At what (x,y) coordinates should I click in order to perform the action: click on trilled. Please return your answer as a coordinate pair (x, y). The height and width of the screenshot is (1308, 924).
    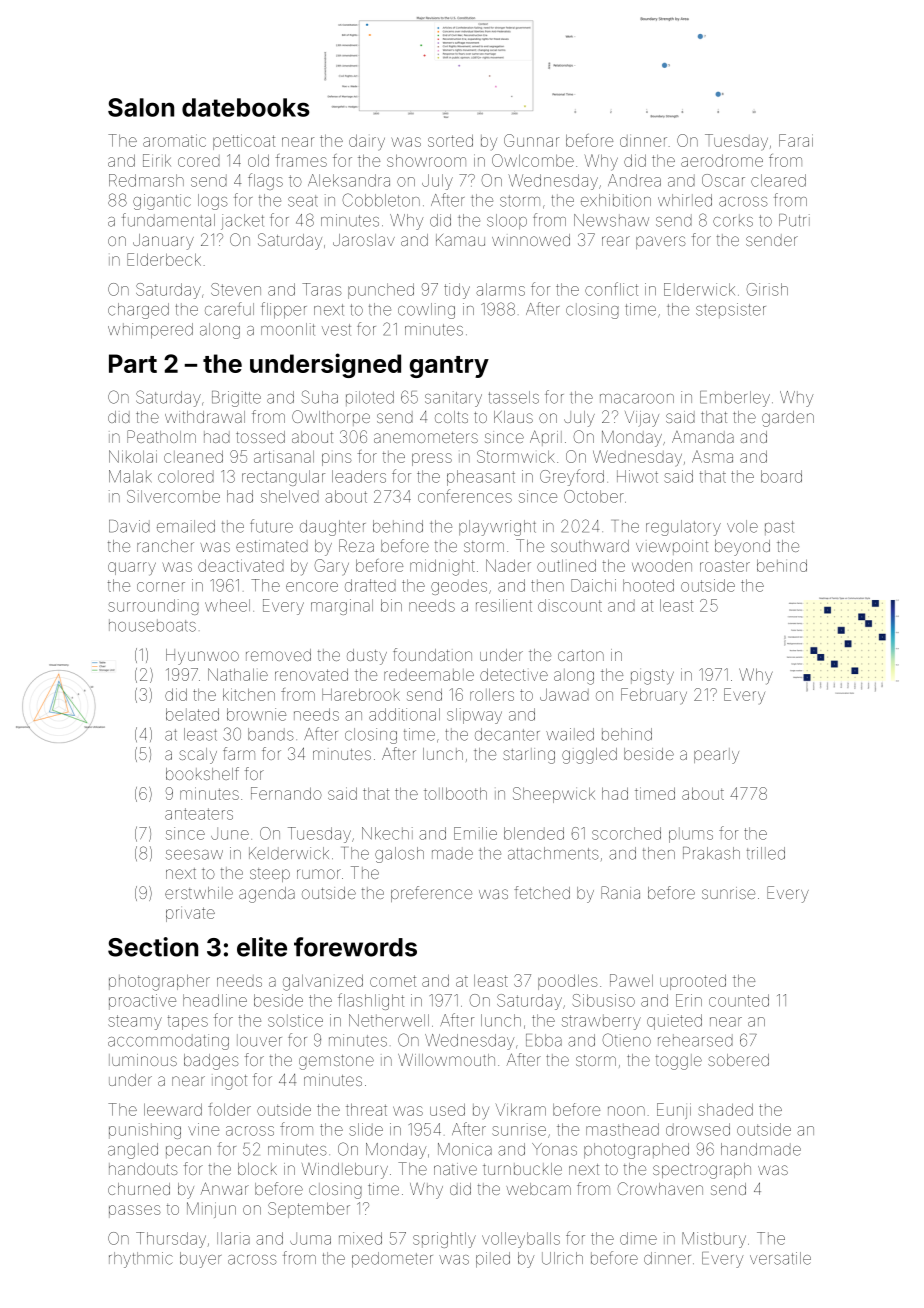
    Looking at the image, I should click on (766, 853).
